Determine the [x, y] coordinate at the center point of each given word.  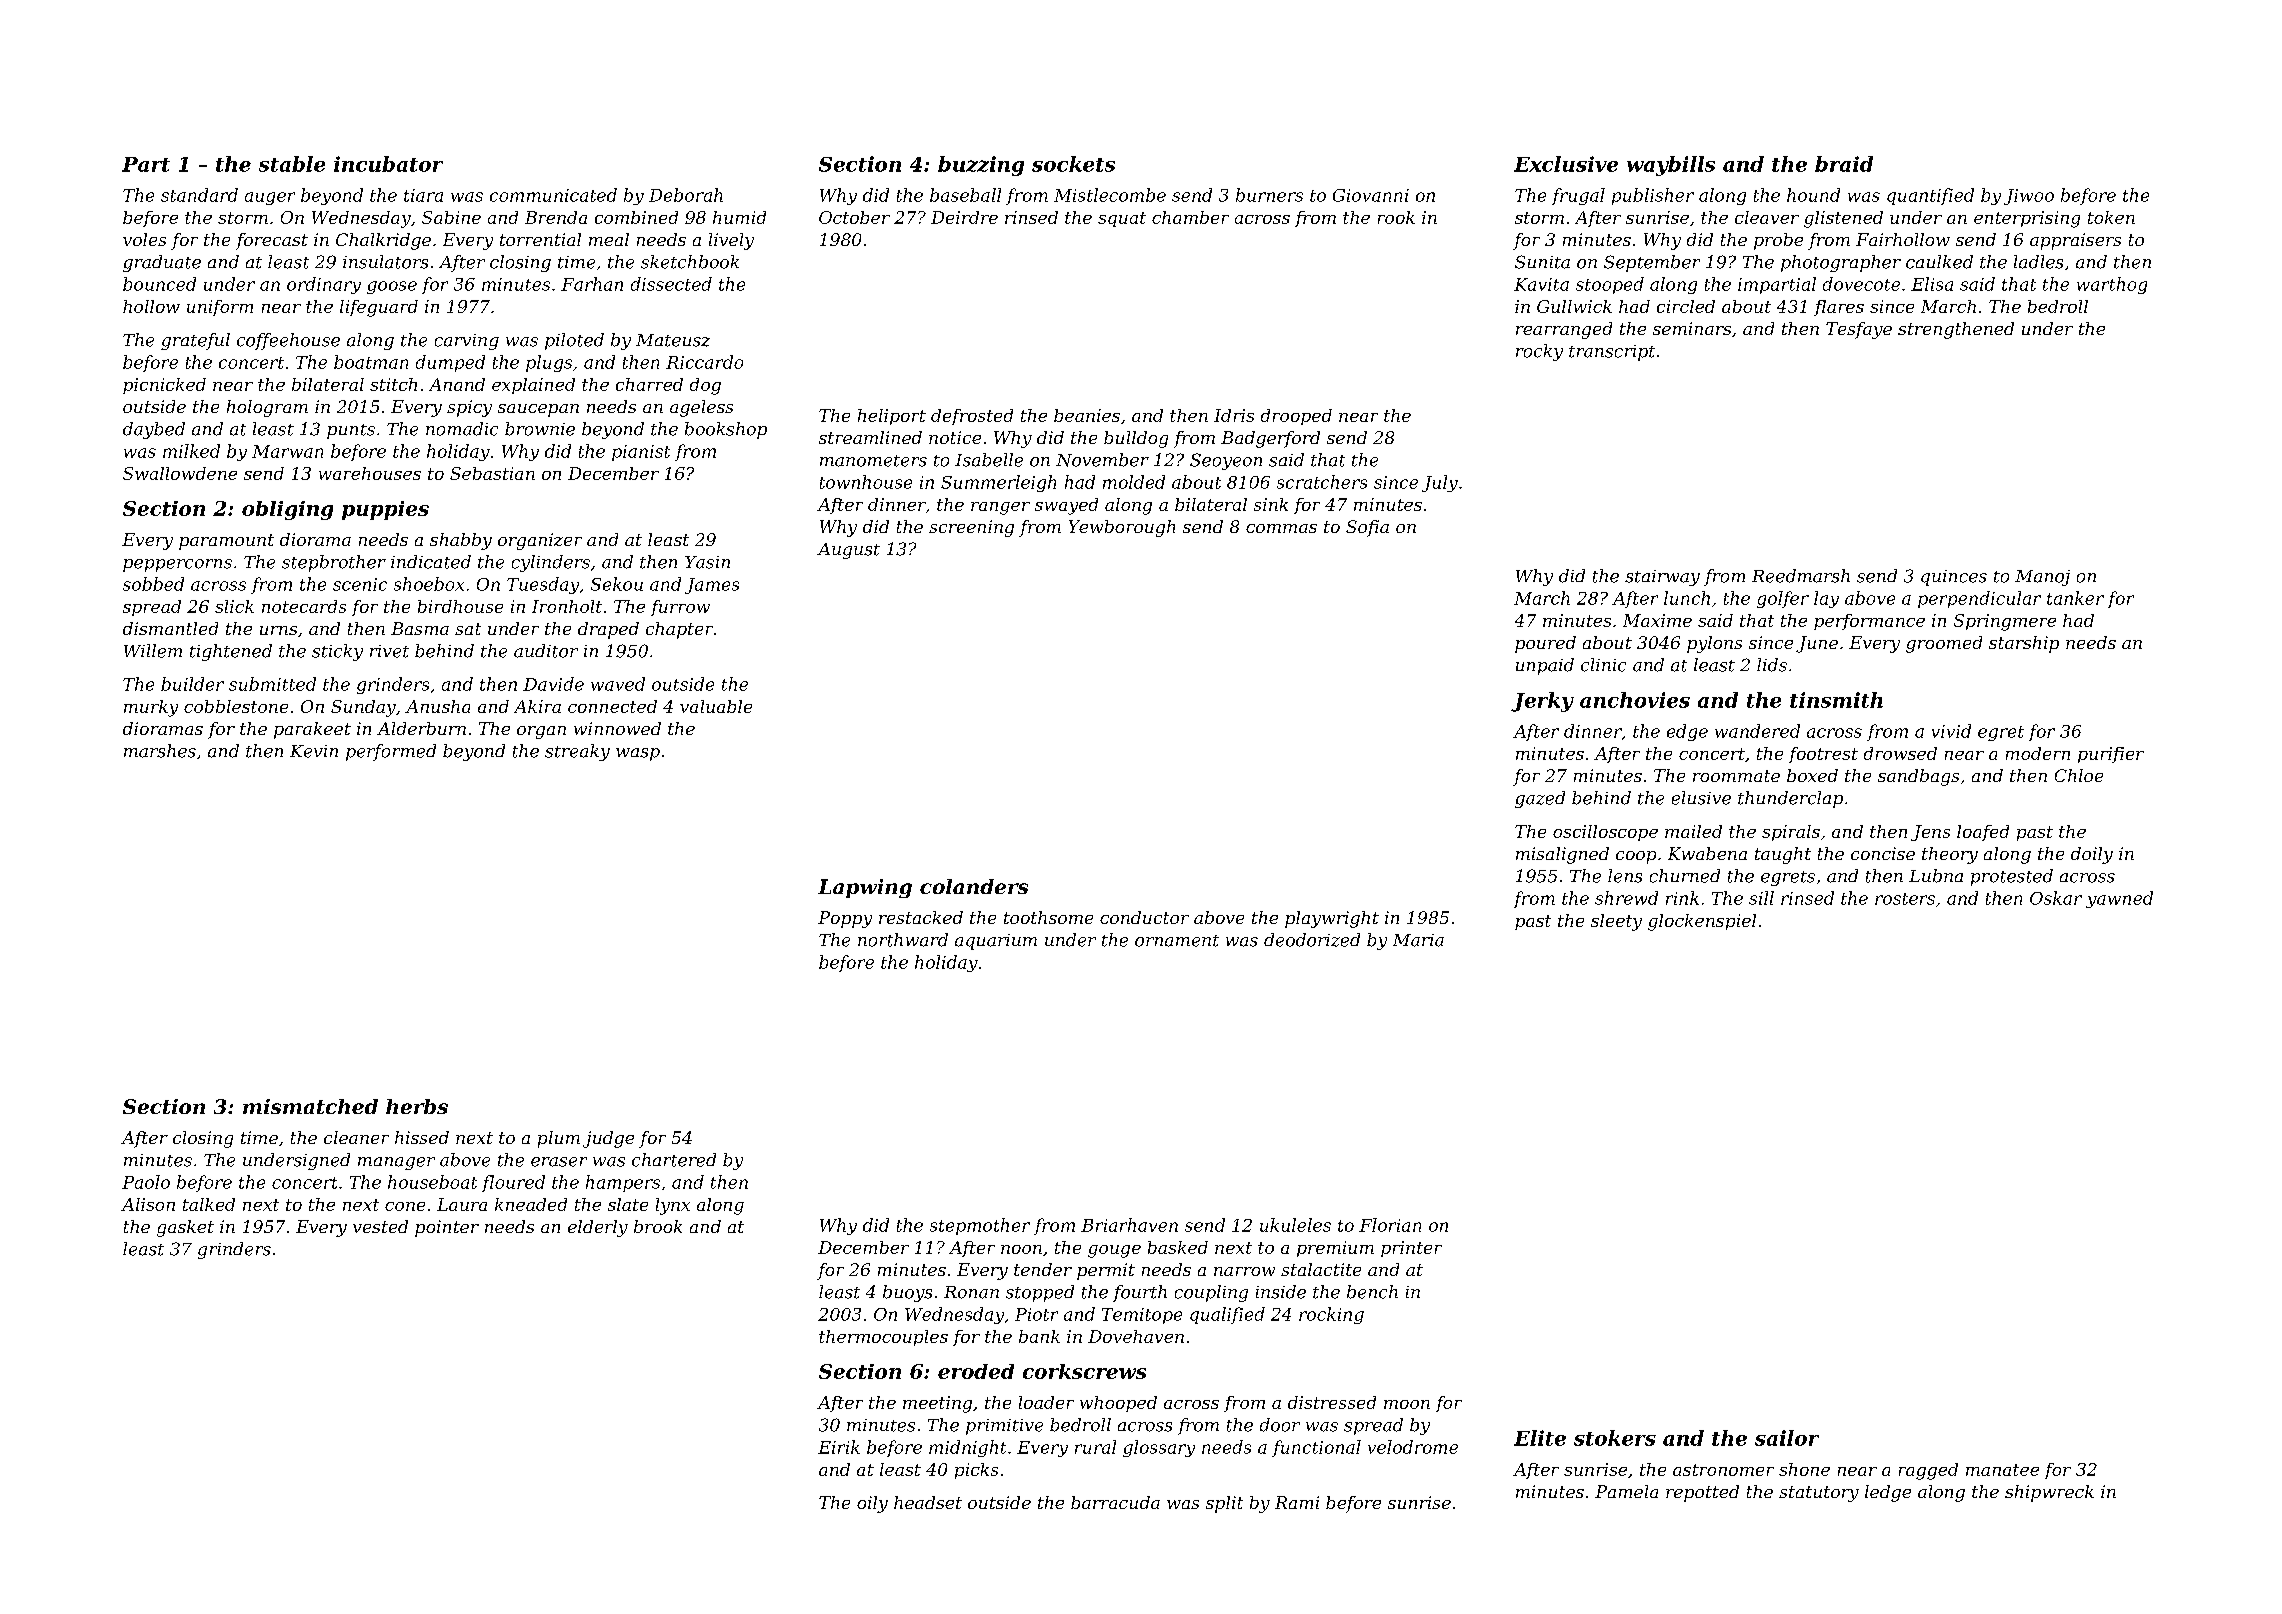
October [854, 217]
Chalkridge [383, 241]
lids [1772, 665]
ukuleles [1295, 1225]
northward [903, 940]
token [2111, 217]
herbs [417, 1106]
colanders [974, 886]
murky [151, 708]
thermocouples [883, 1338]
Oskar [2056, 898]
